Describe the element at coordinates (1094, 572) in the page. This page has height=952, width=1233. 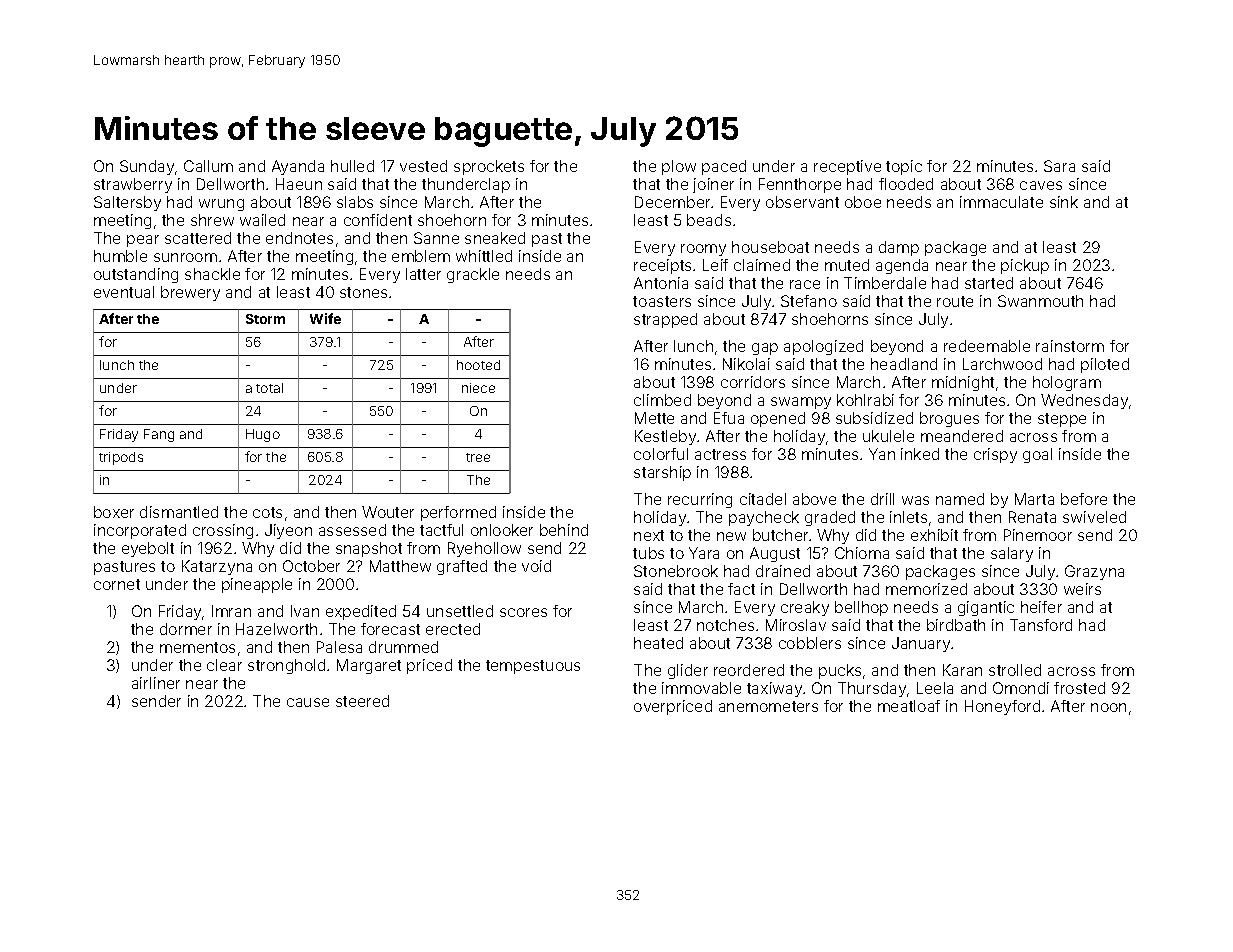
I see `Grazyna` at that location.
